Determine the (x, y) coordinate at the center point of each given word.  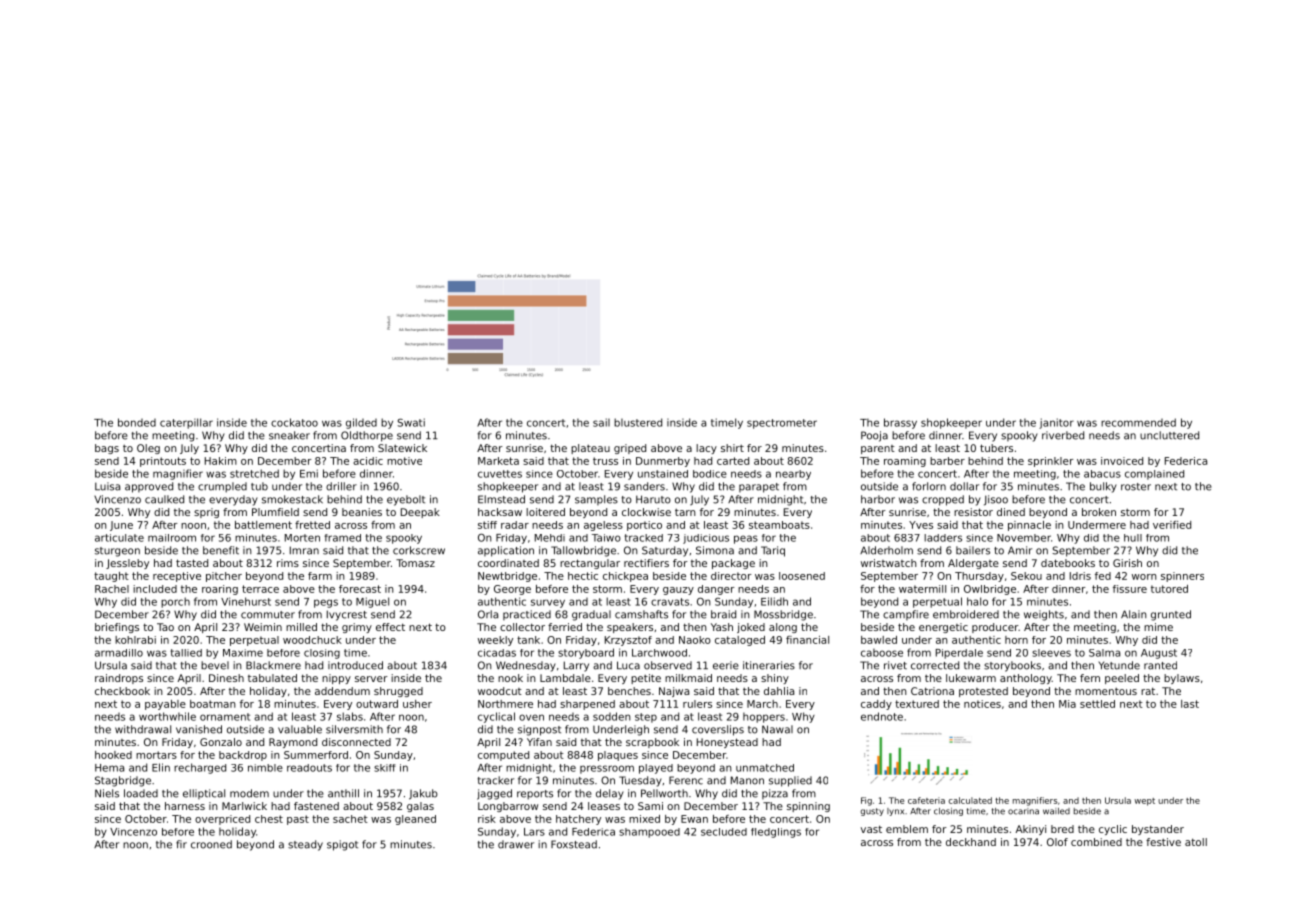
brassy (900, 423)
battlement (263, 525)
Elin (161, 767)
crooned (211, 844)
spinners (1182, 577)
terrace (260, 589)
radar (515, 525)
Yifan (539, 742)
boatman (213, 704)
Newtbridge (507, 577)
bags (107, 449)
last (1190, 704)
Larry (576, 666)
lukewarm (971, 678)
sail (601, 422)
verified (1172, 525)
